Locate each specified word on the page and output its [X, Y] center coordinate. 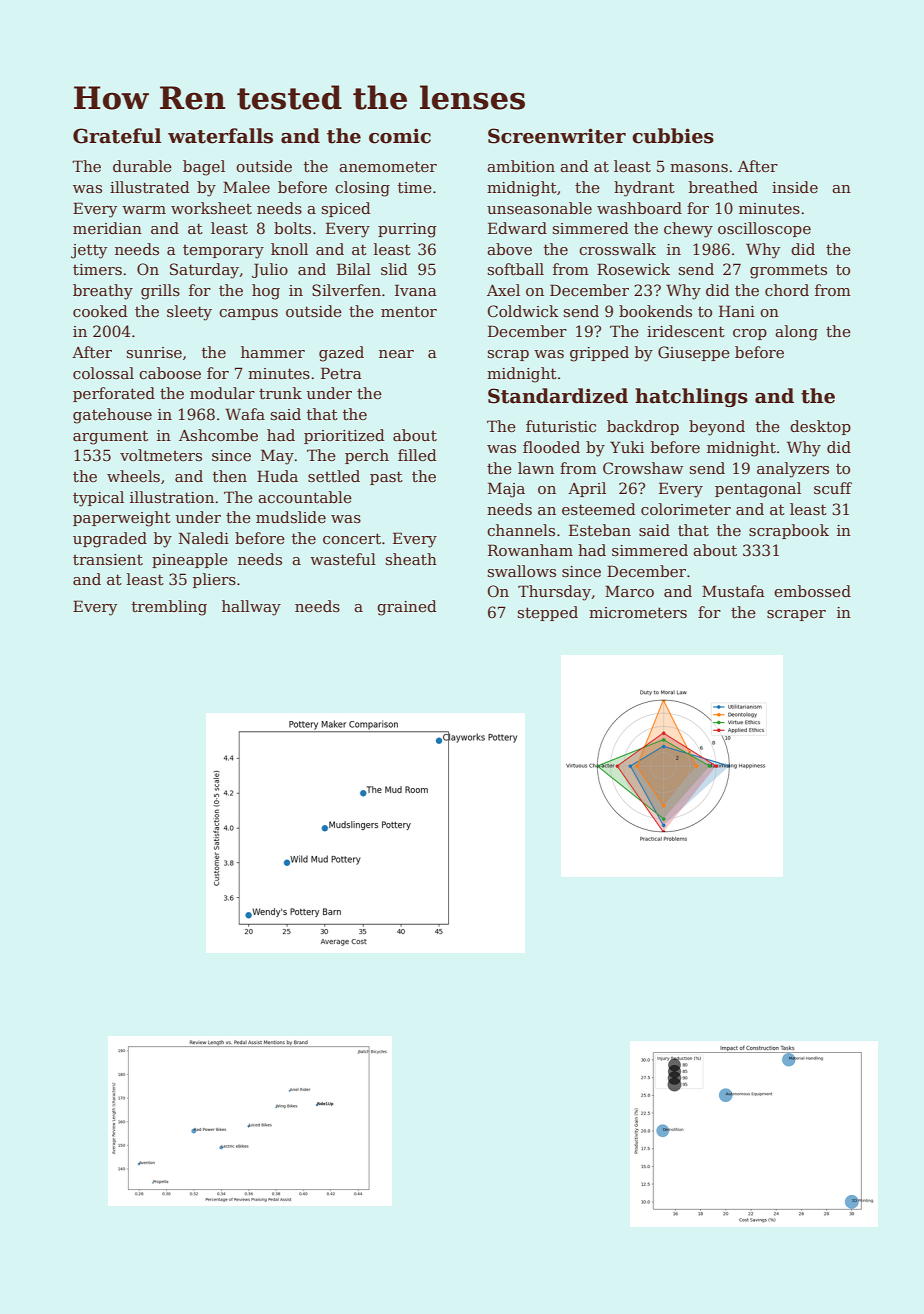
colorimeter [686, 509]
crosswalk [617, 249]
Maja [506, 490]
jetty [89, 251]
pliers [214, 580]
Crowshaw [643, 468]
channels [521, 530]
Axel [503, 290]
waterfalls [220, 136]
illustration [172, 497]
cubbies [673, 136]
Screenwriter [557, 136]
